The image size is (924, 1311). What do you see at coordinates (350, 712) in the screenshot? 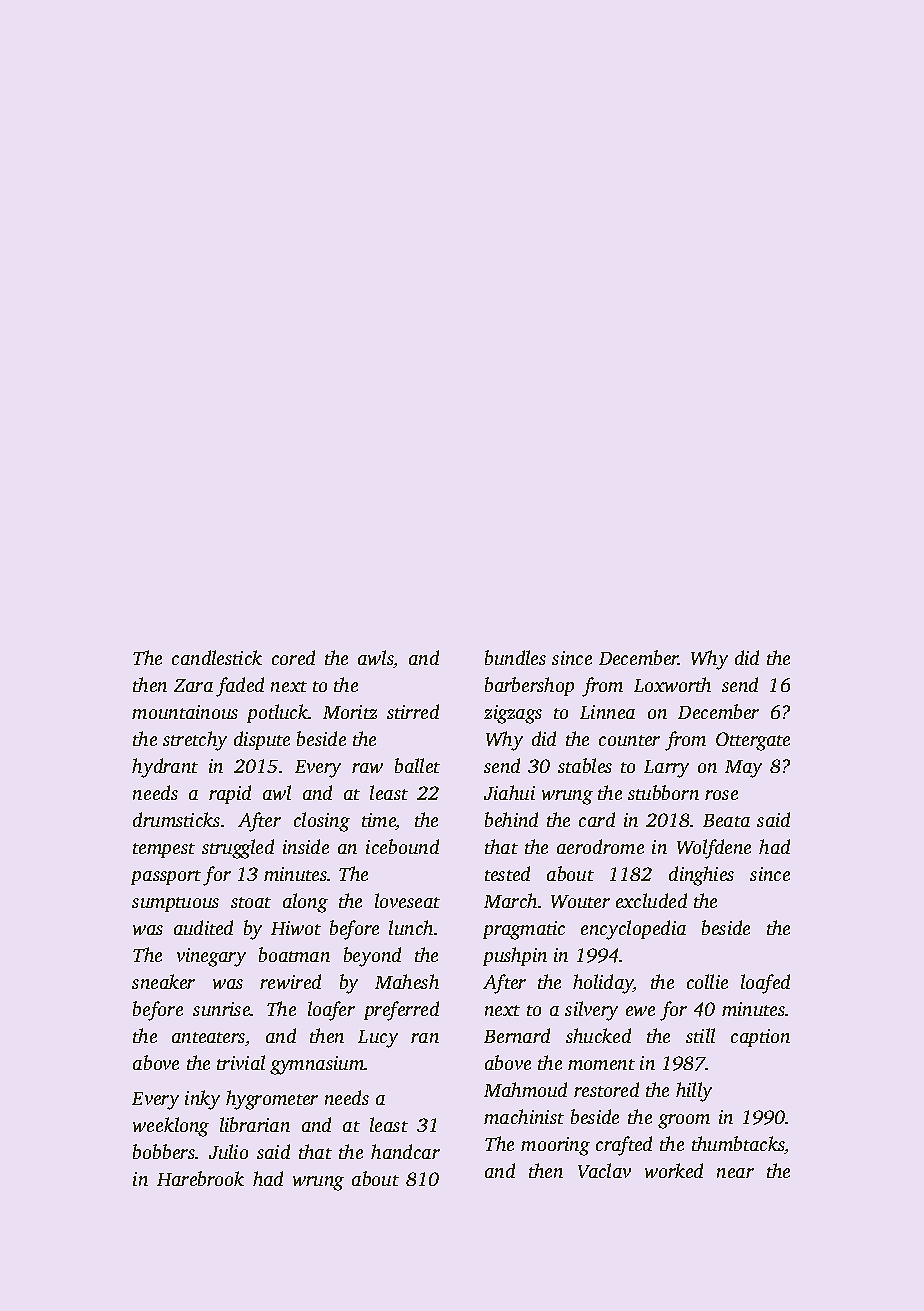
I see `Moritz` at bounding box center [350, 712].
